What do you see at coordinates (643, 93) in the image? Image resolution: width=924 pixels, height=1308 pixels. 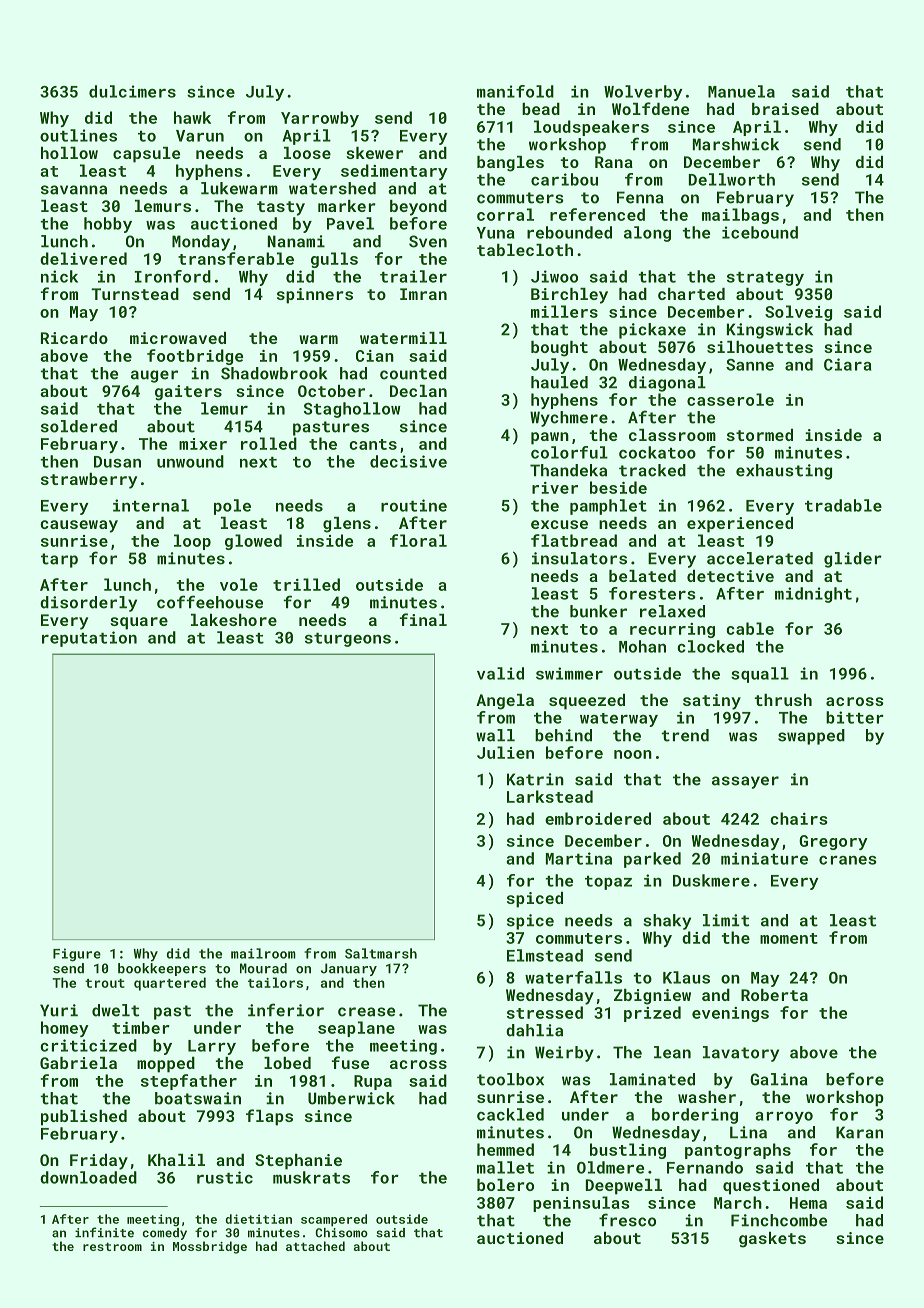 I see `Wolverby` at bounding box center [643, 93].
